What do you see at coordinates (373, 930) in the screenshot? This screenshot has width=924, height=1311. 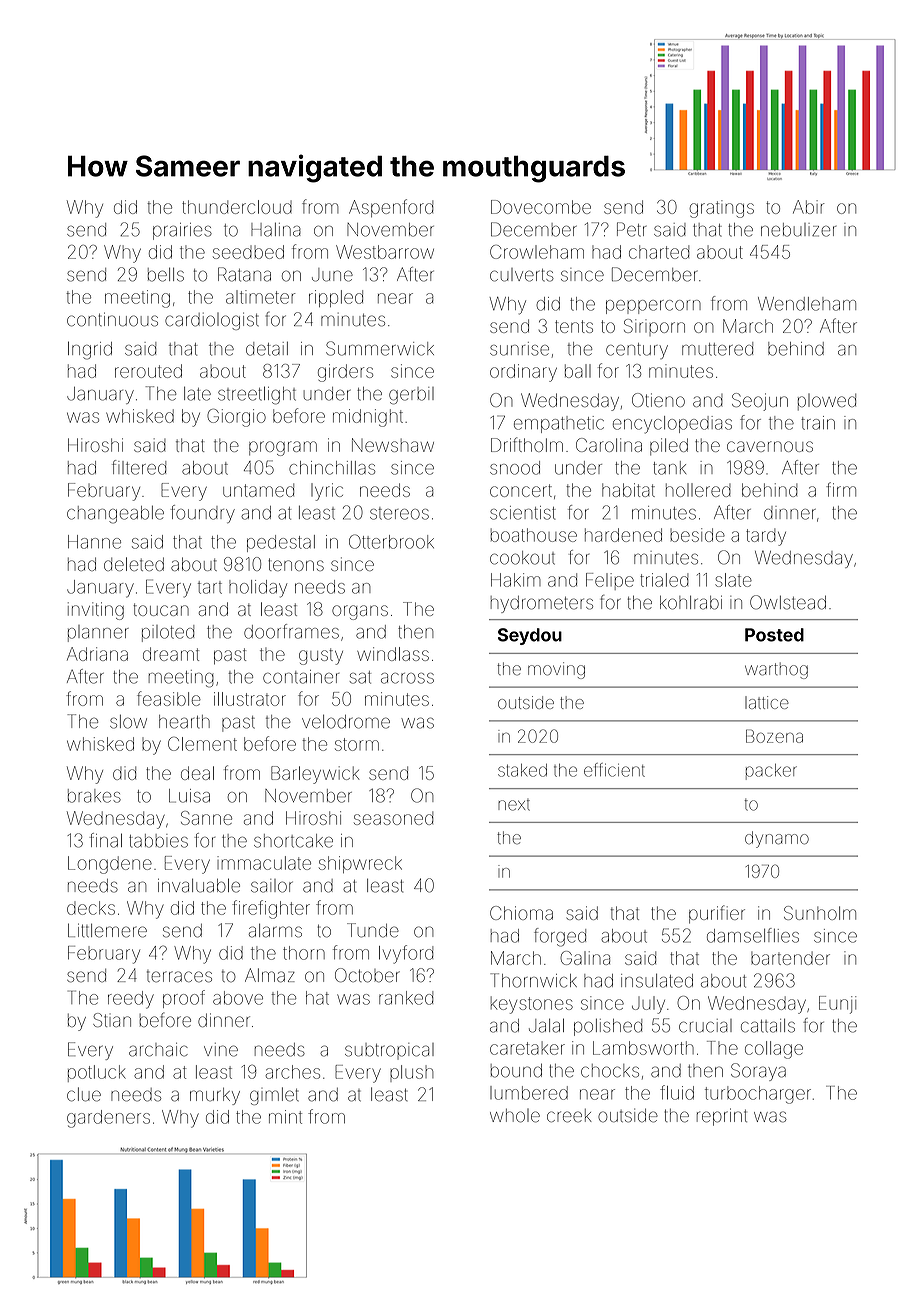 I see `Tunde` at bounding box center [373, 930].
